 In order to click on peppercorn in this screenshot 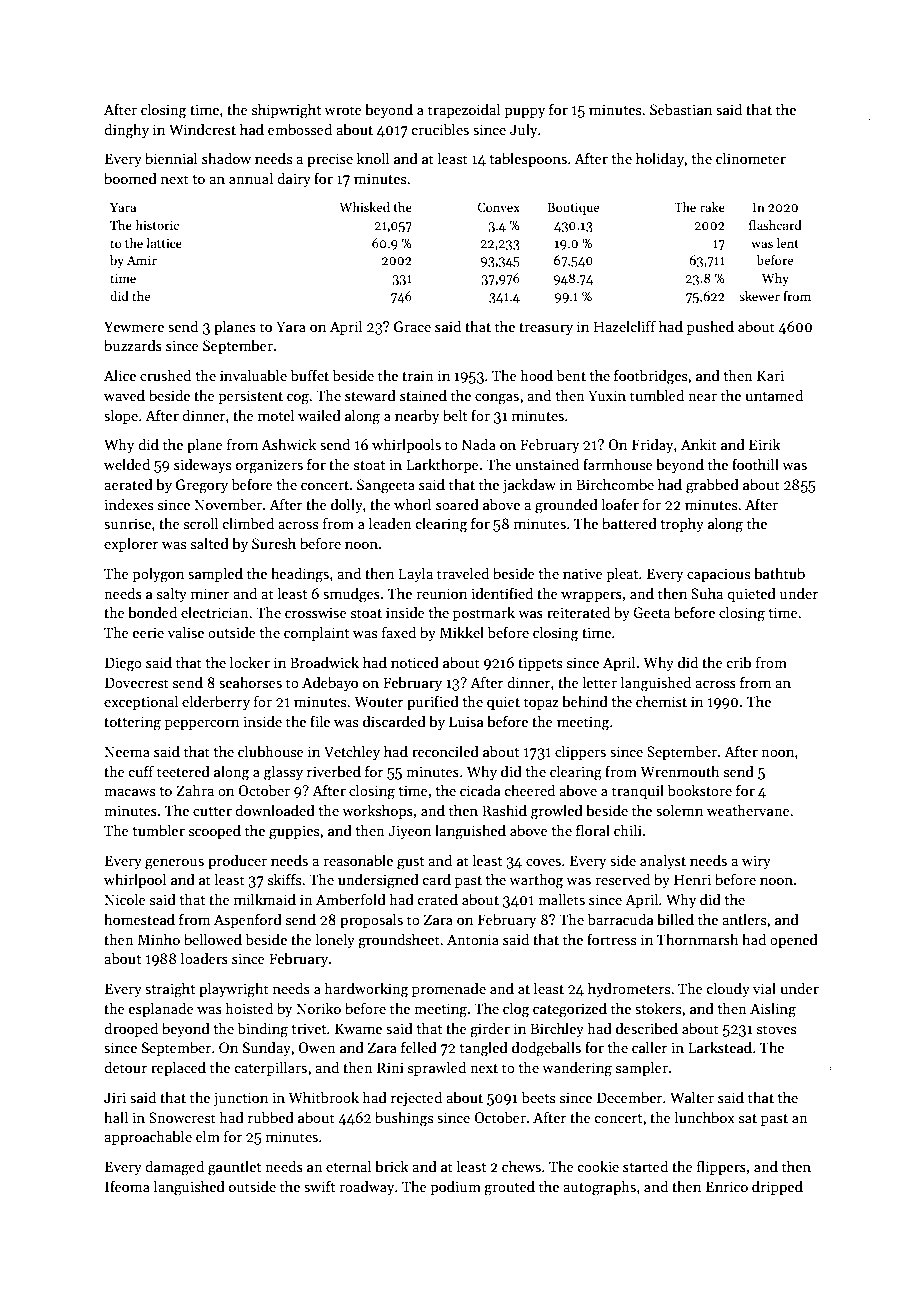, I will do `click(202, 725)`.
